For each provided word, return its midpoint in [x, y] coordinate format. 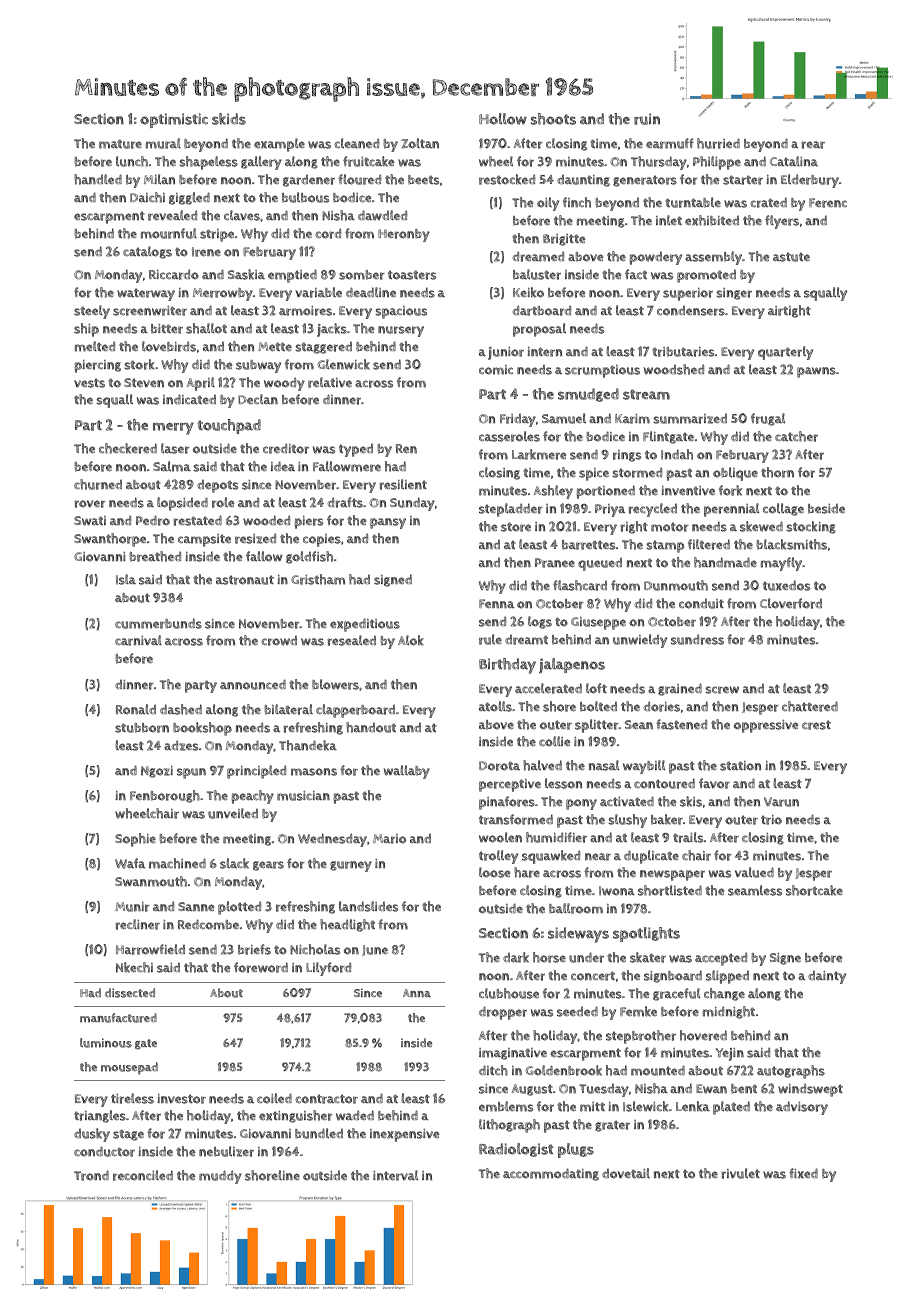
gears [268, 866]
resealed [351, 640]
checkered [128, 448]
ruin [647, 119]
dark [516, 957]
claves [242, 215]
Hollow [503, 119]
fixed [803, 1173]
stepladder [511, 510]
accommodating [551, 1174]
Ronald [136, 709]
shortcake [814, 890]
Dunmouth [676, 585]
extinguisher [296, 1116]
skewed [761, 526]
